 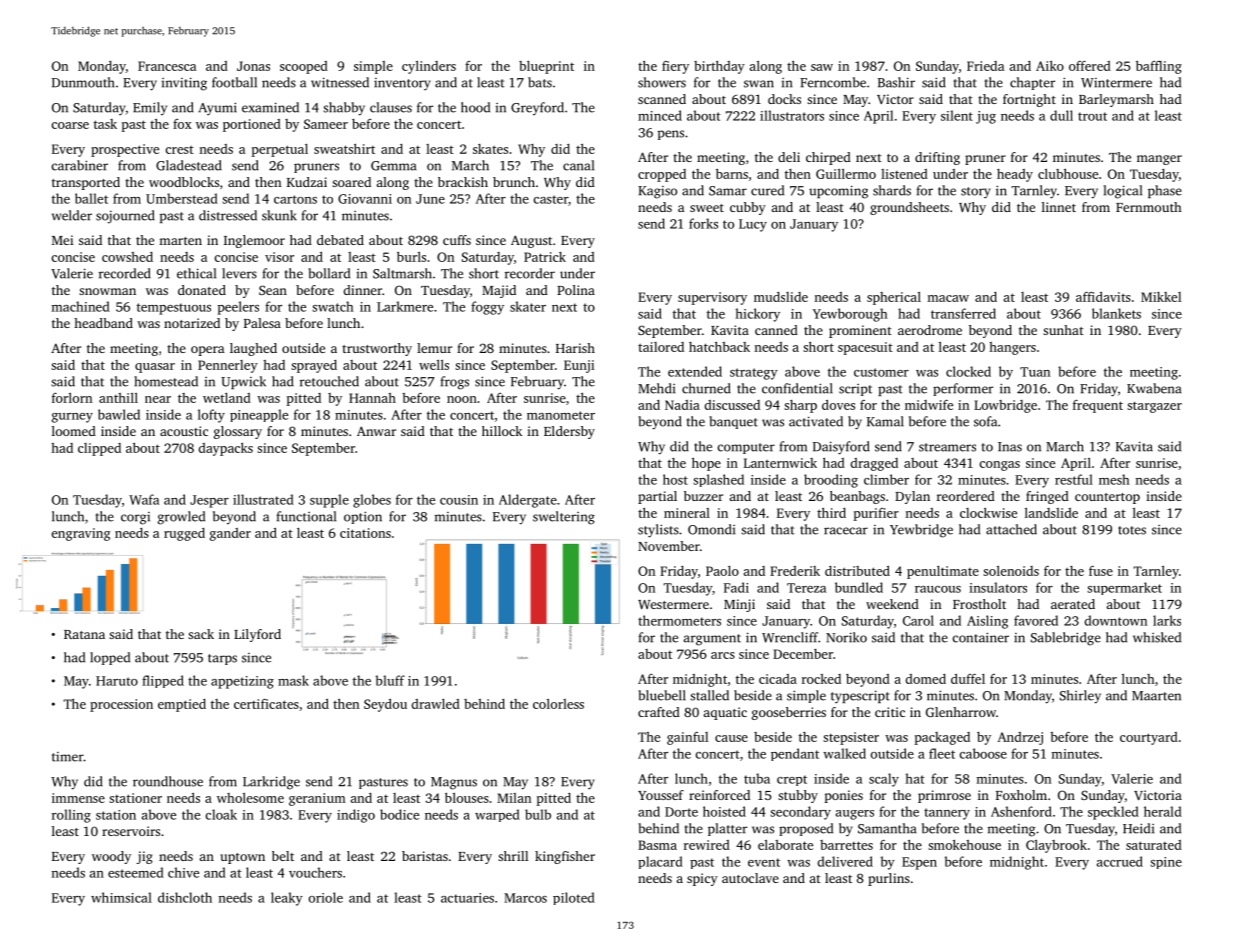 What do you see at coordinates (1159, 160) in the page?
I see `manger` at bounding box center [1159, 160].
